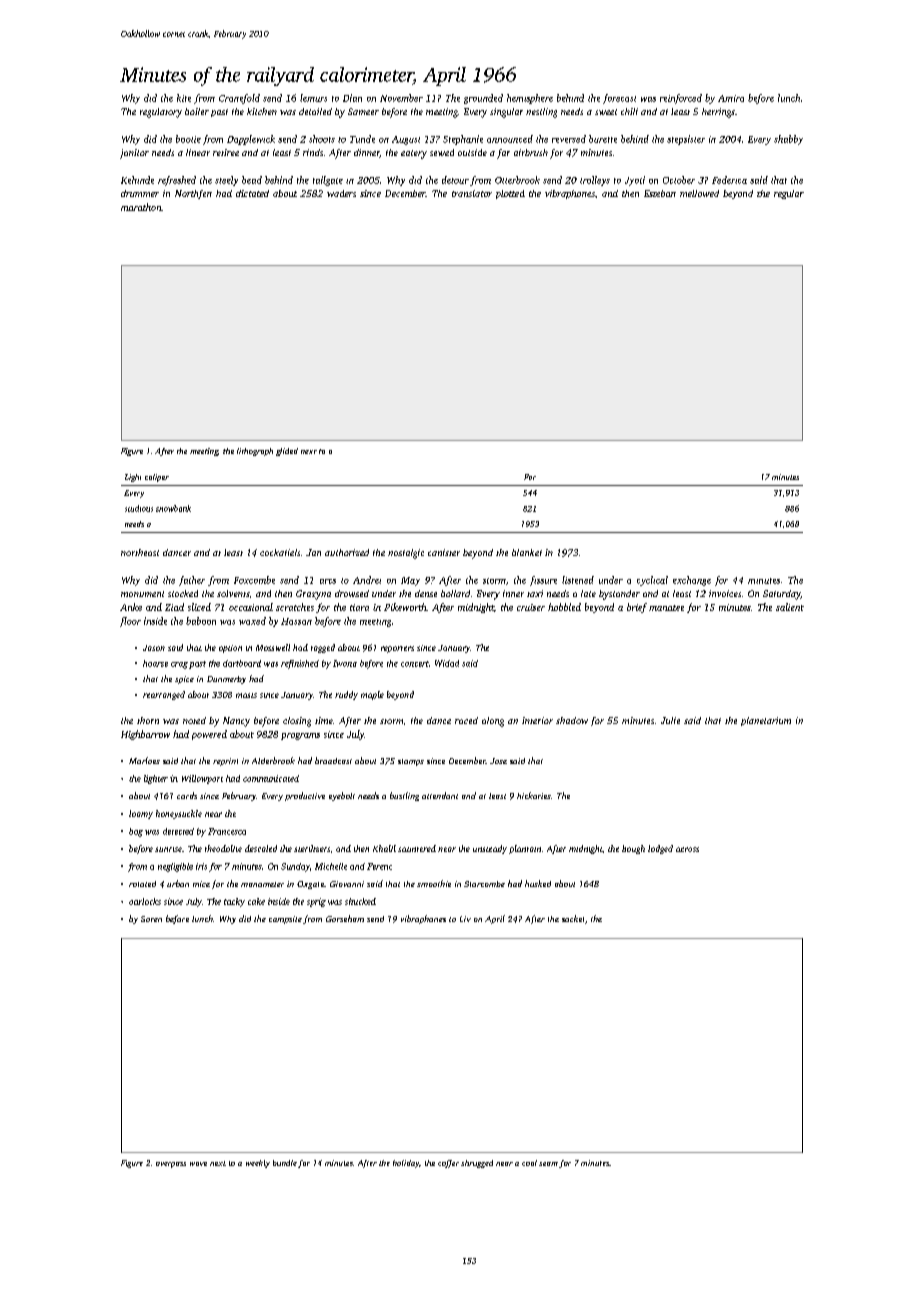 The height and width of the screenshot is (1308, 924). Describe the element at coordinates (151, 919) in the screenshot. I see `Soren` at that location.
